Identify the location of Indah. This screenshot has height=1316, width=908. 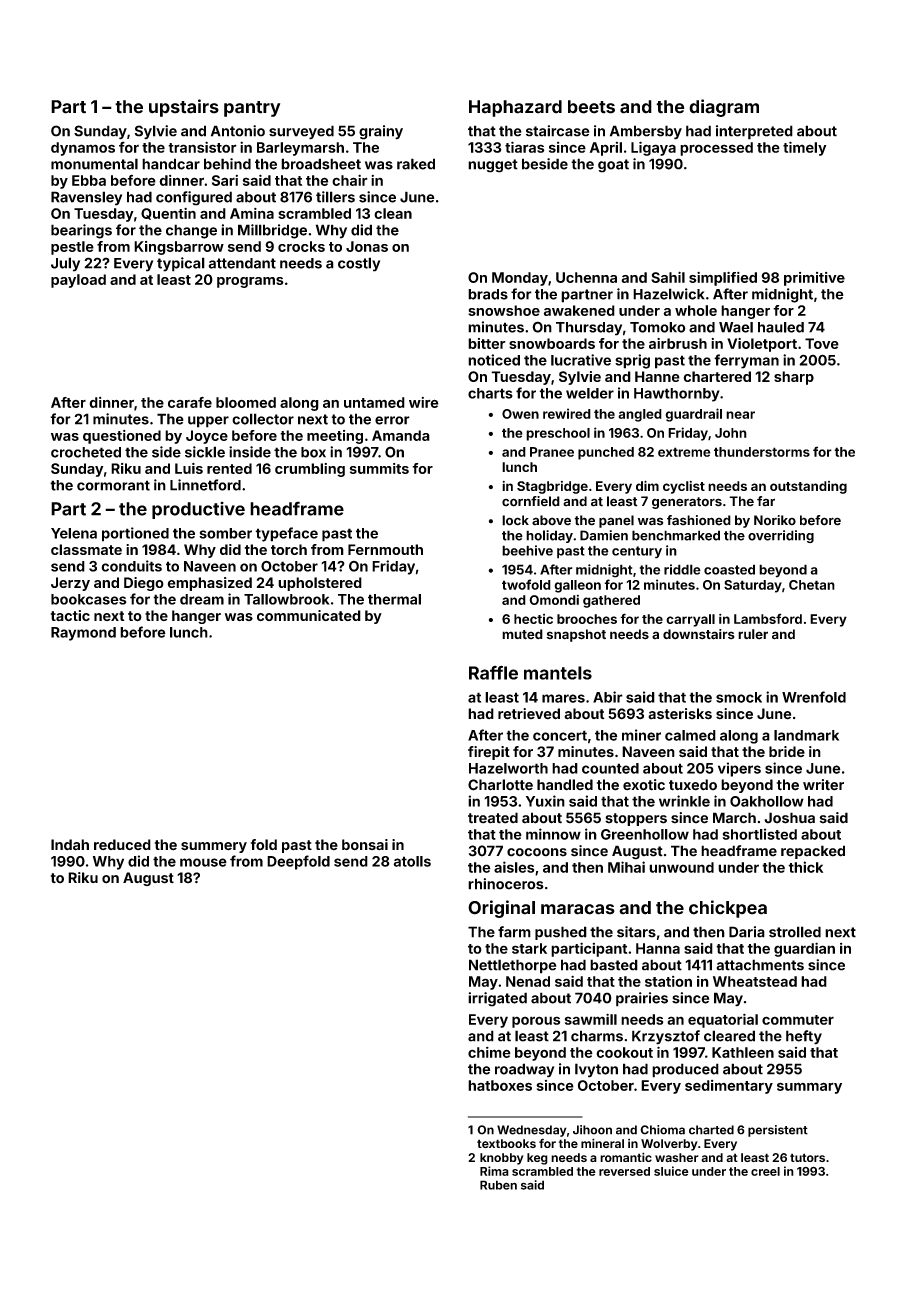
(70, 845).
